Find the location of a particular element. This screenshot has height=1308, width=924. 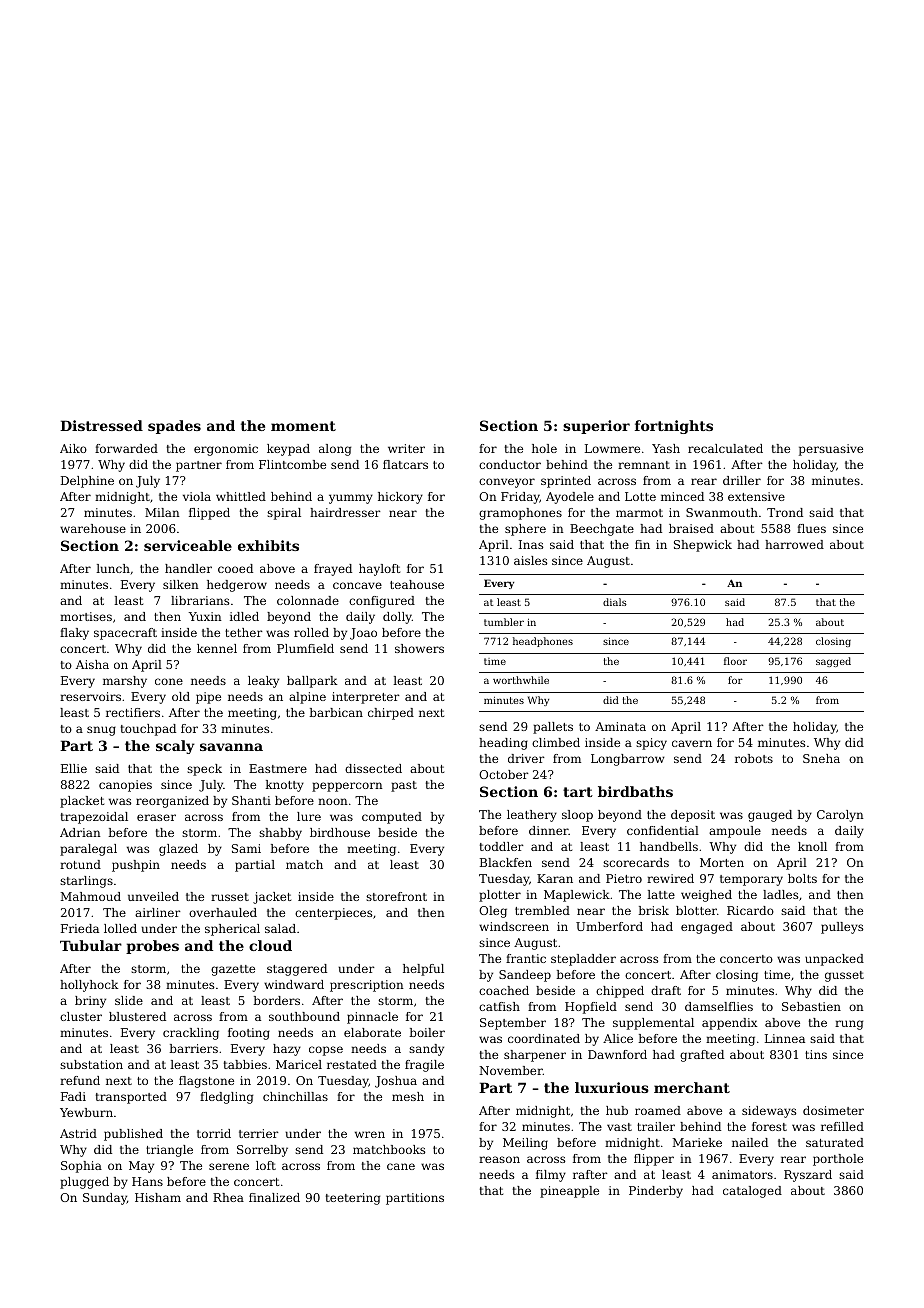

teetering is located at coordinates (353, 1199).
